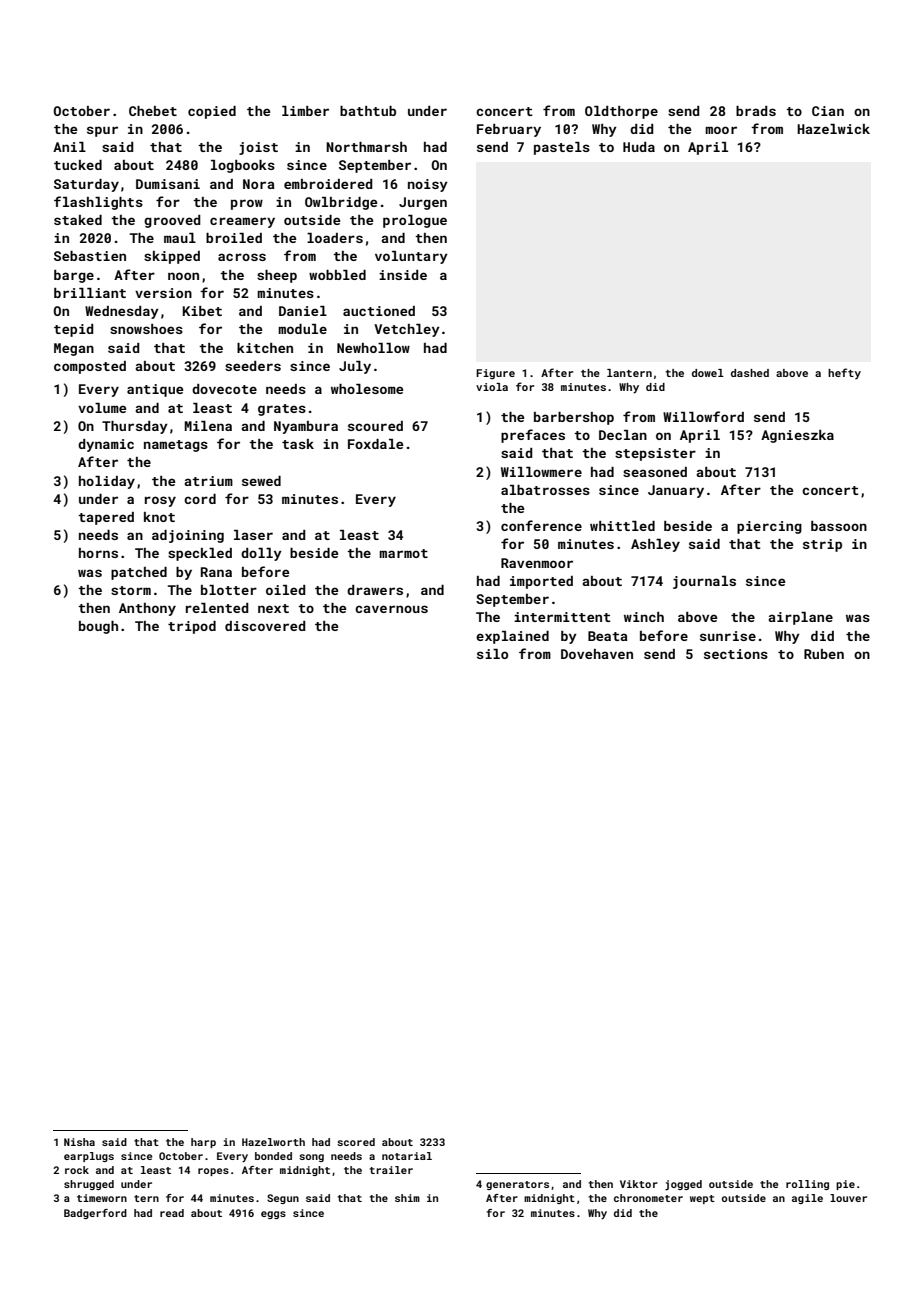 The image size is (924, 1308). Describe the element at coordinates (391, 609) in the page. I see `cavernous` at that location.
